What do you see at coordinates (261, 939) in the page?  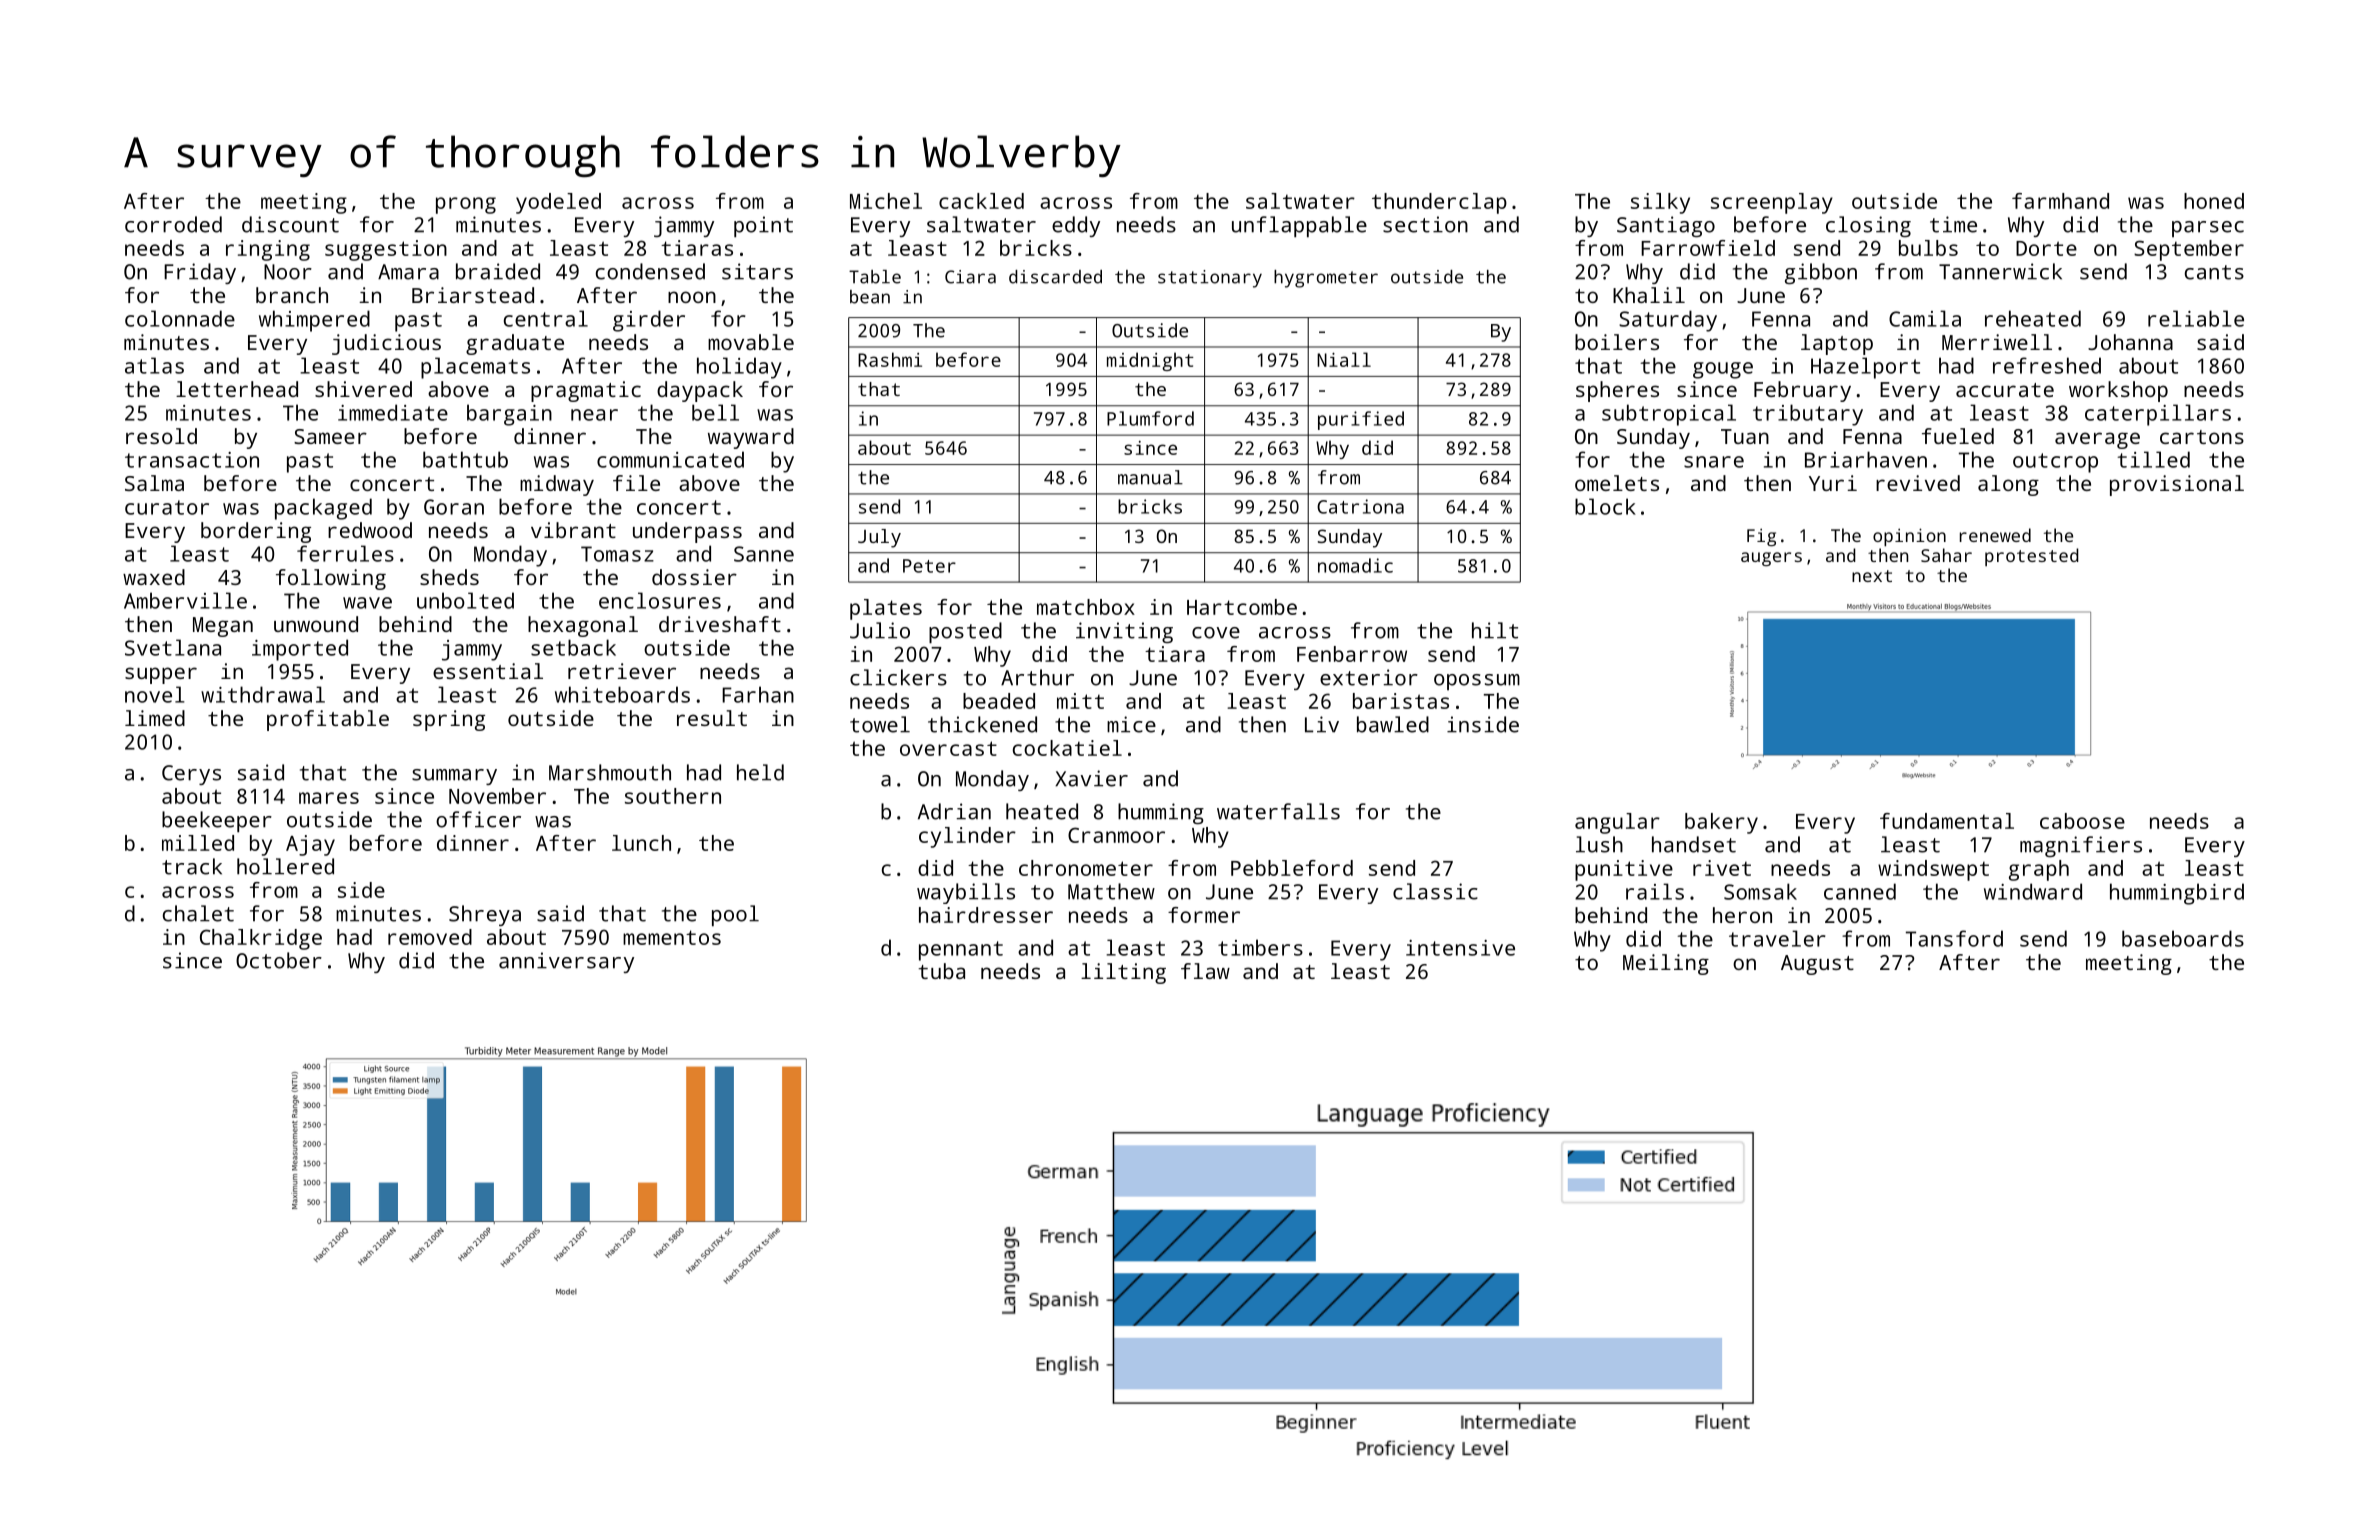 I see `Chalkridge` at bounding box center [261, 939].
